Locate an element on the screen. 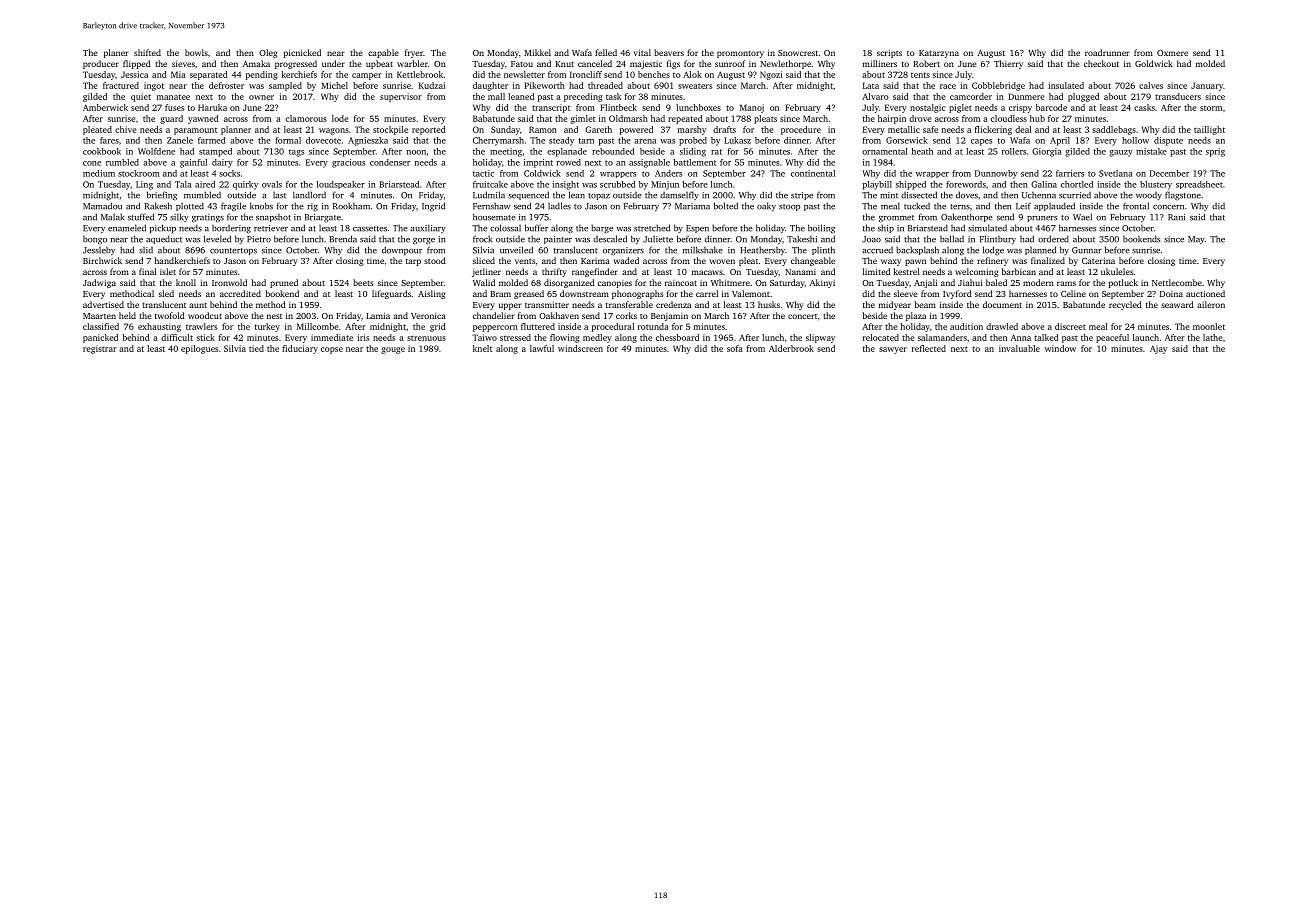  Fatou is located at coordinates (522, 64).
